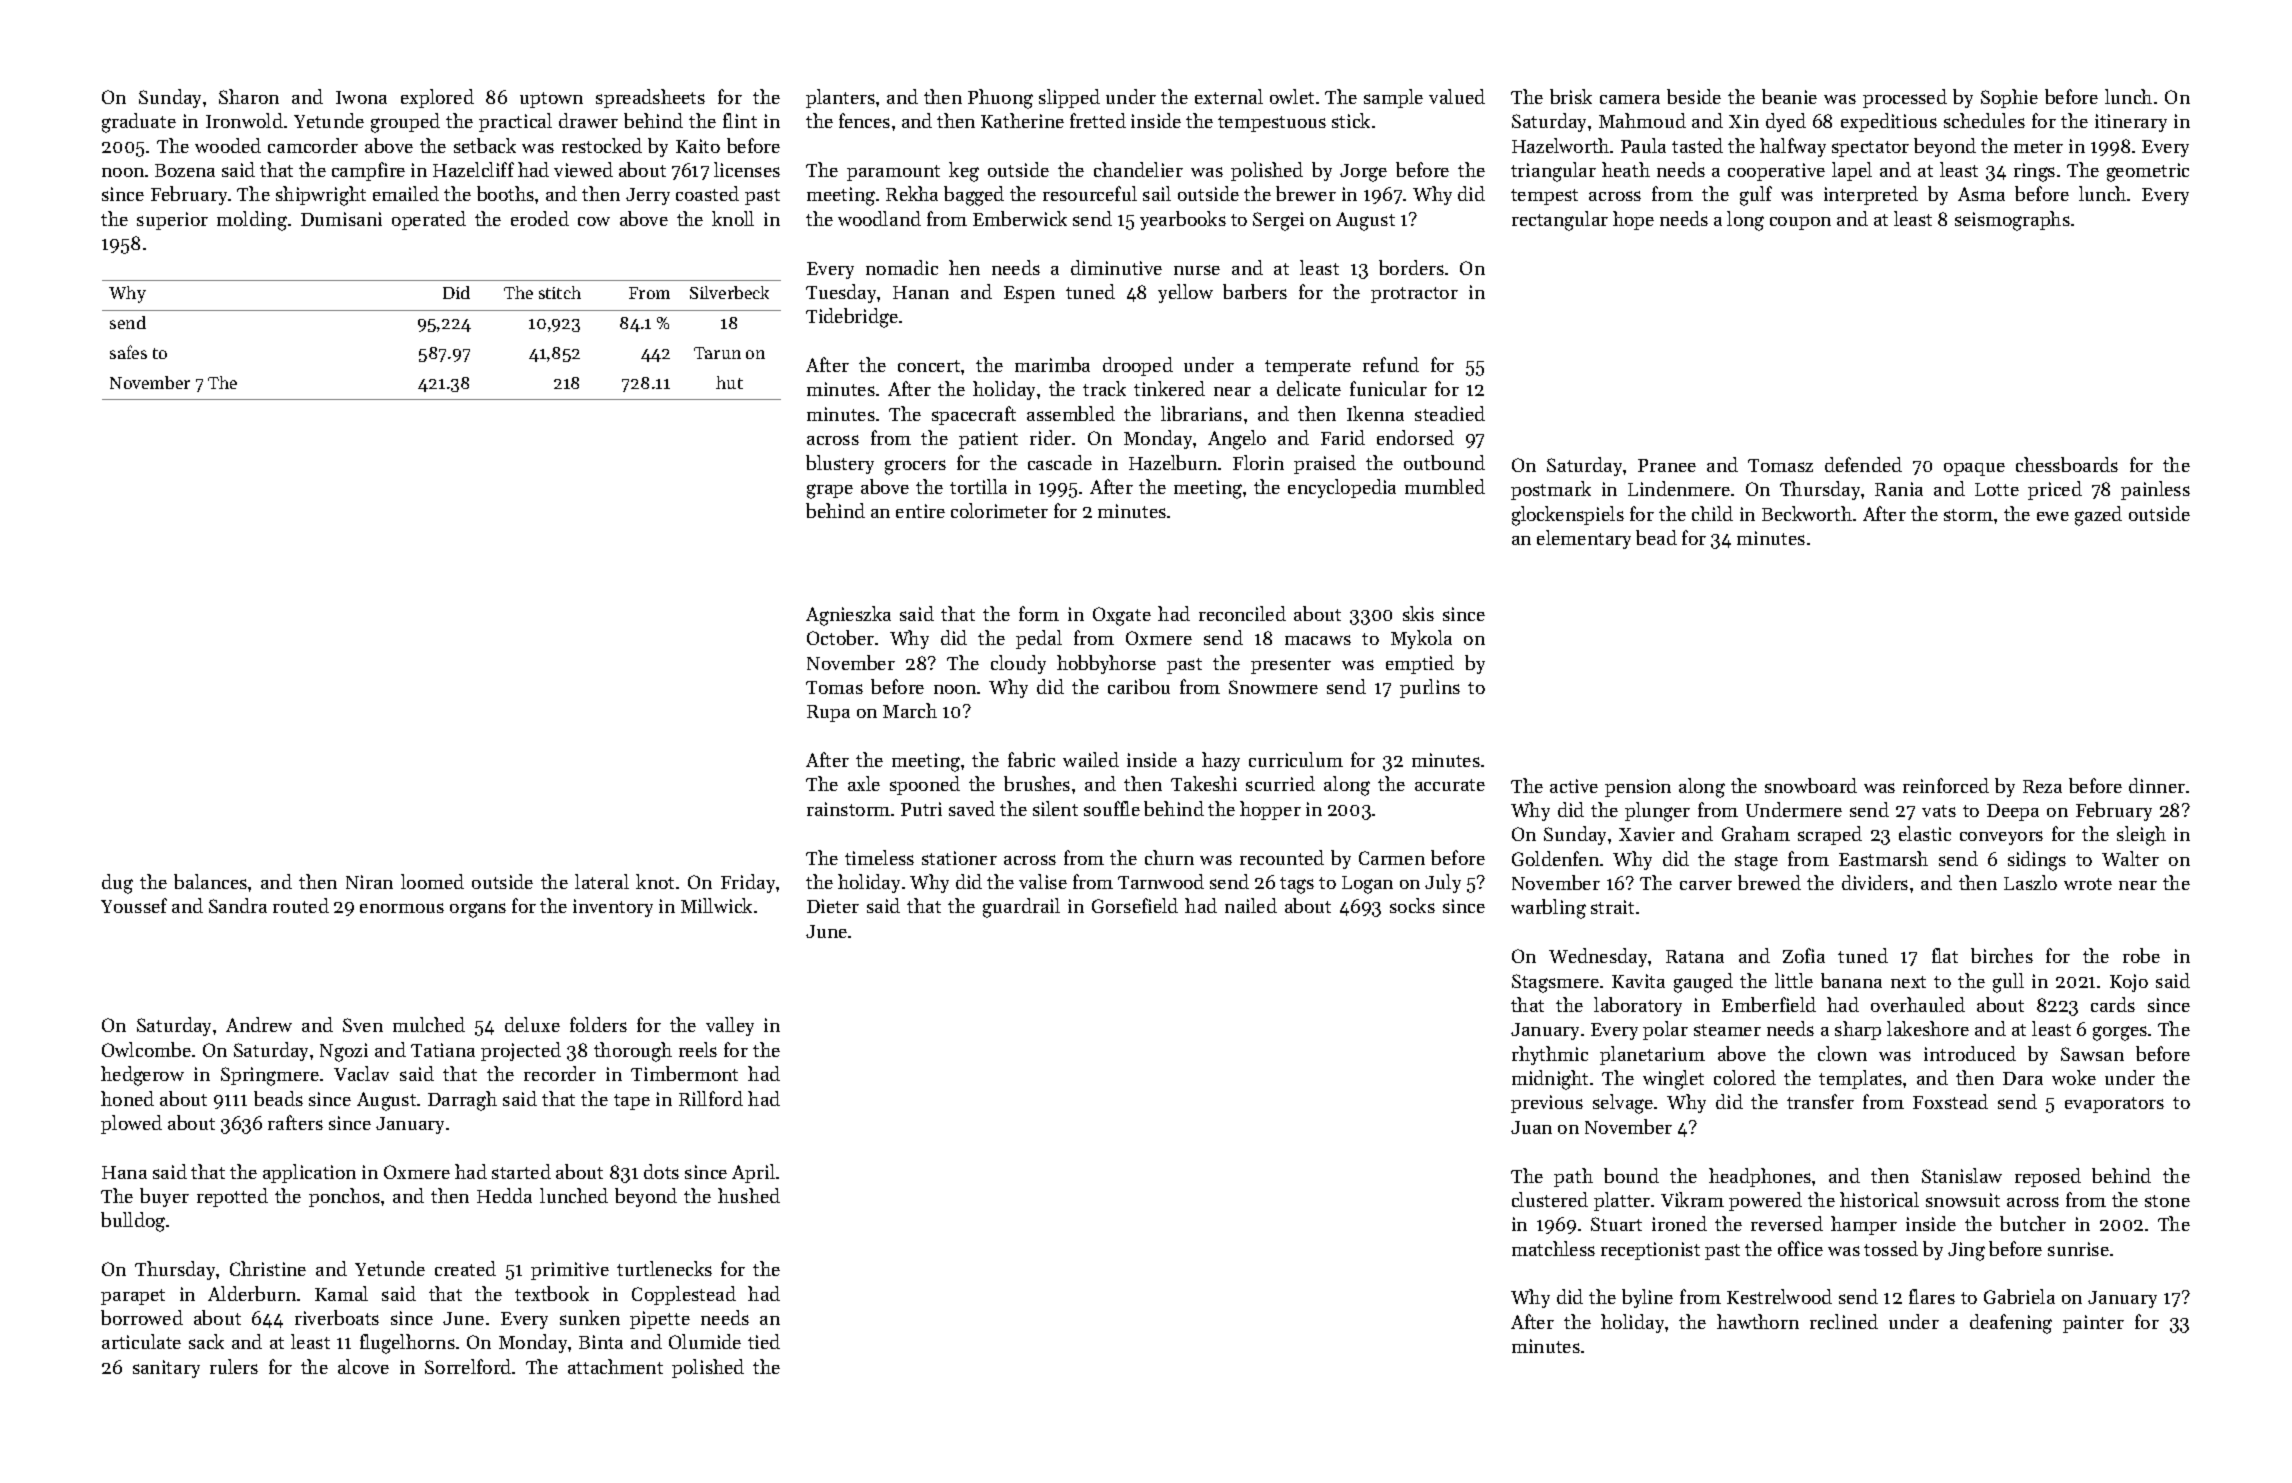 The width and height of the screenshot is (2292, 1483). I want to click on loomed, so click(432, 881).
